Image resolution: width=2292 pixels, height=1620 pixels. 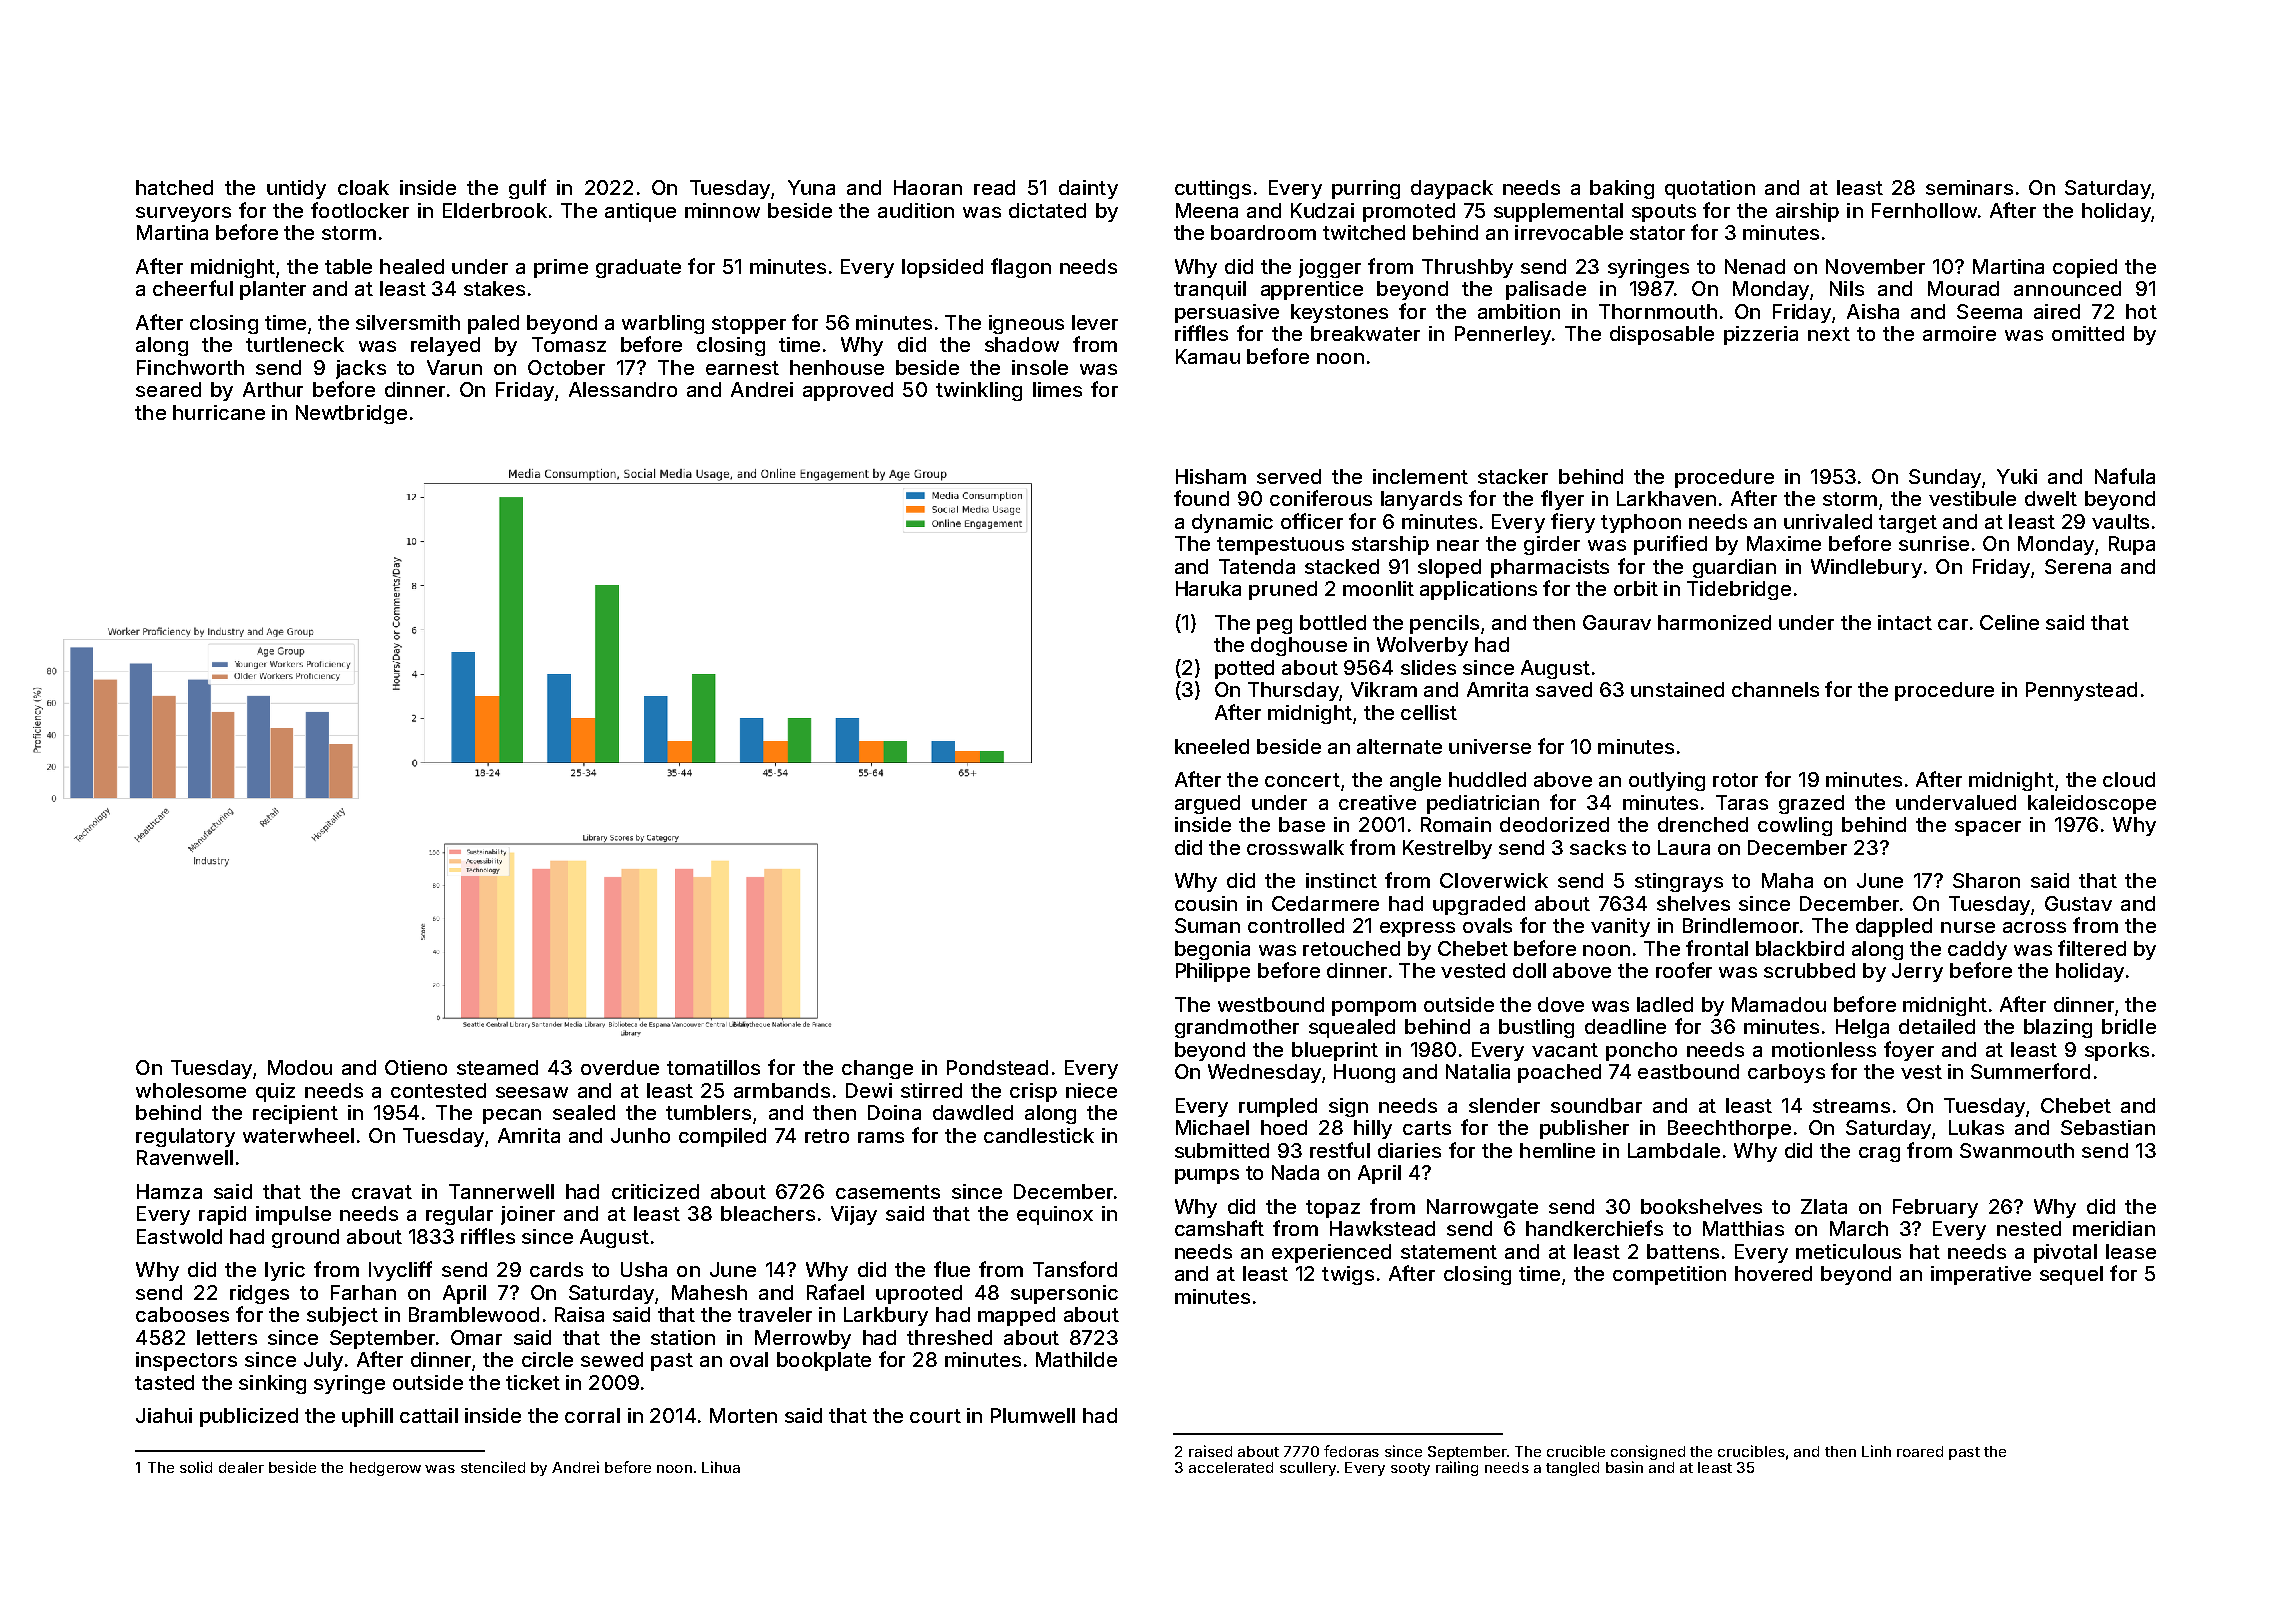 What do you see at coordinates (1374, 1008) in the screenshot?
I see `pompom` at bounding box center [1374, 1008].
